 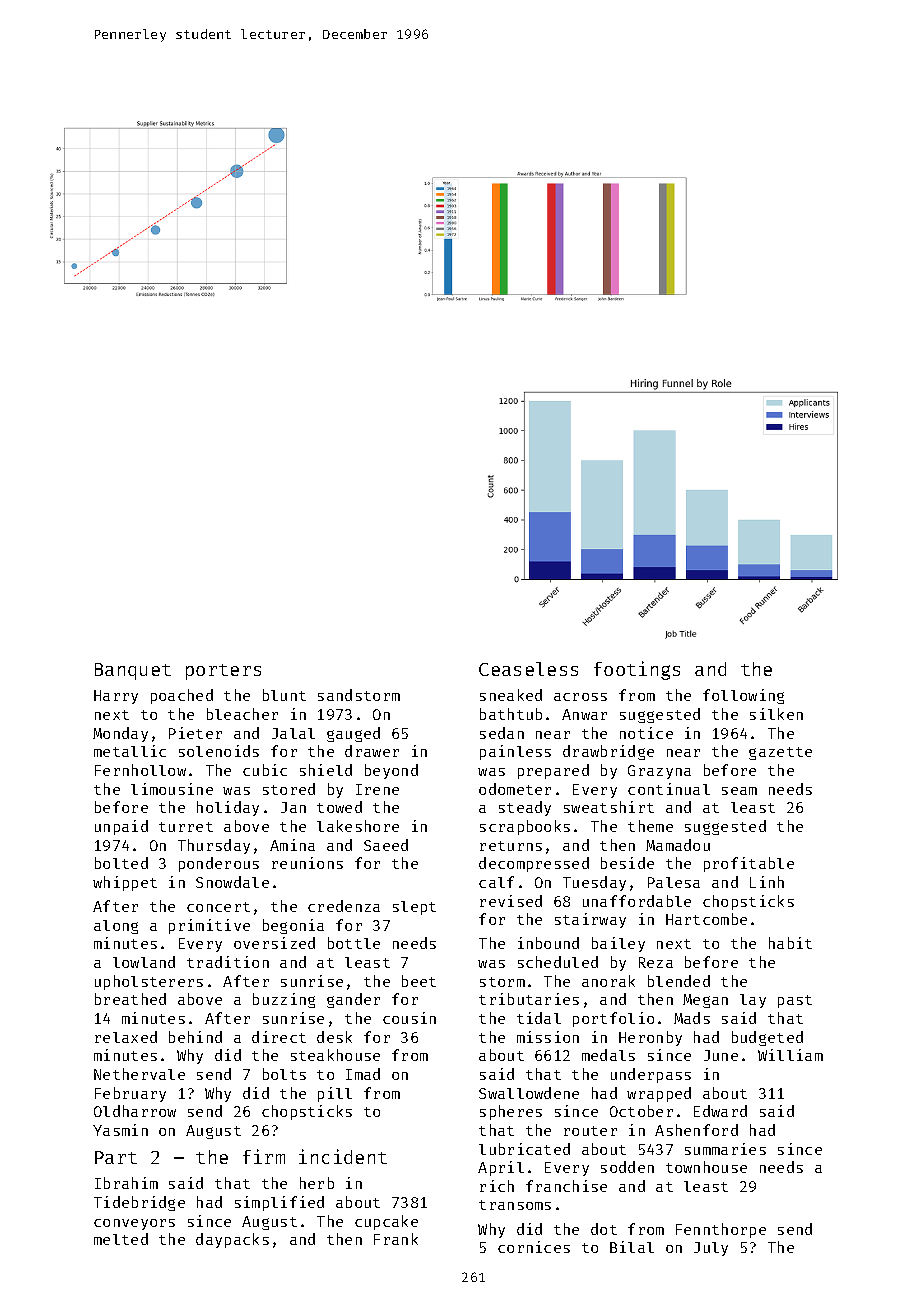 What do you see at coordinates (646, 733) in the document?
I see `notice` at bounding box center [646, 733].
